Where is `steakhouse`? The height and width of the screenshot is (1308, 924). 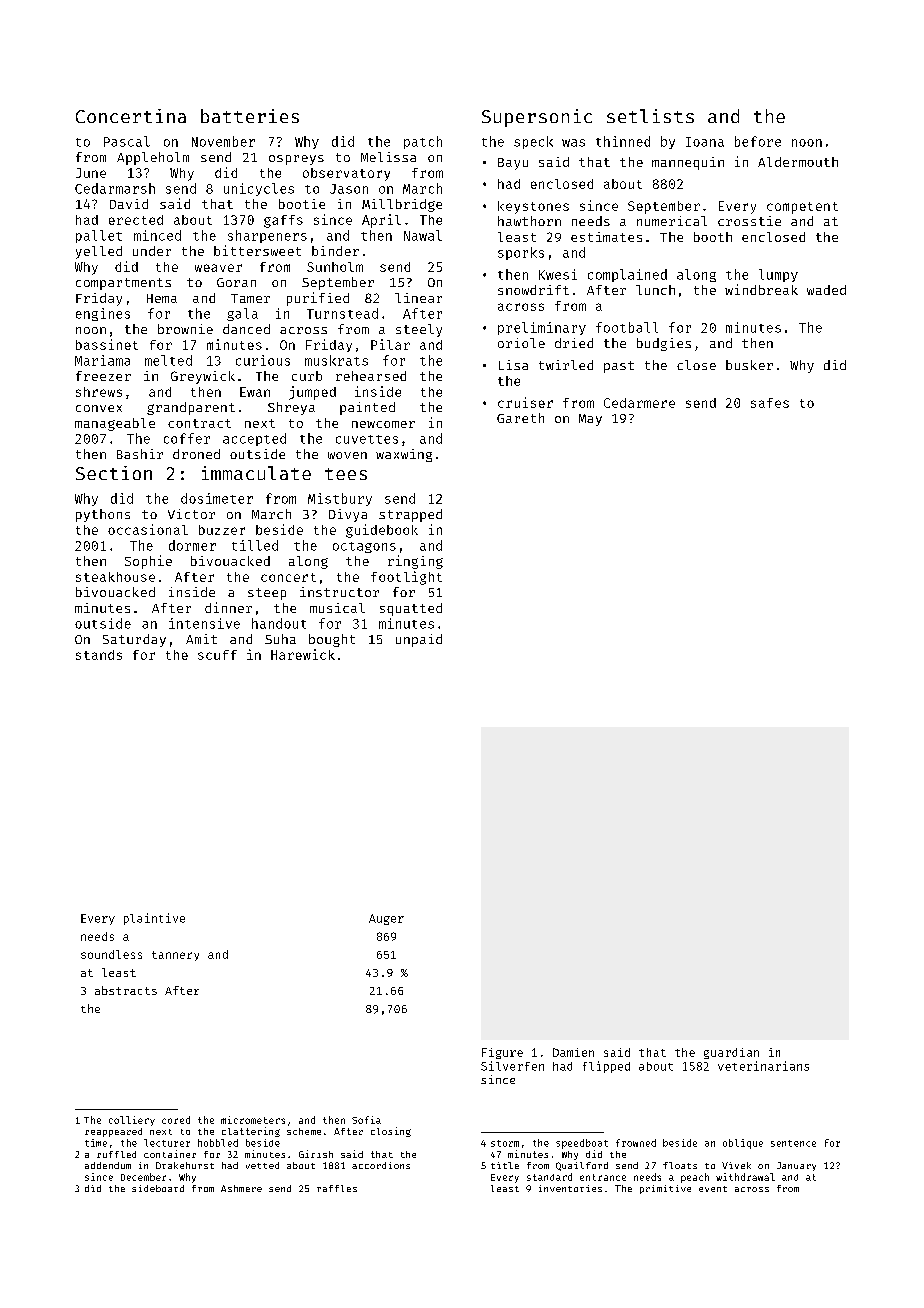
steakhouse is located at coordinates (115, 577).
